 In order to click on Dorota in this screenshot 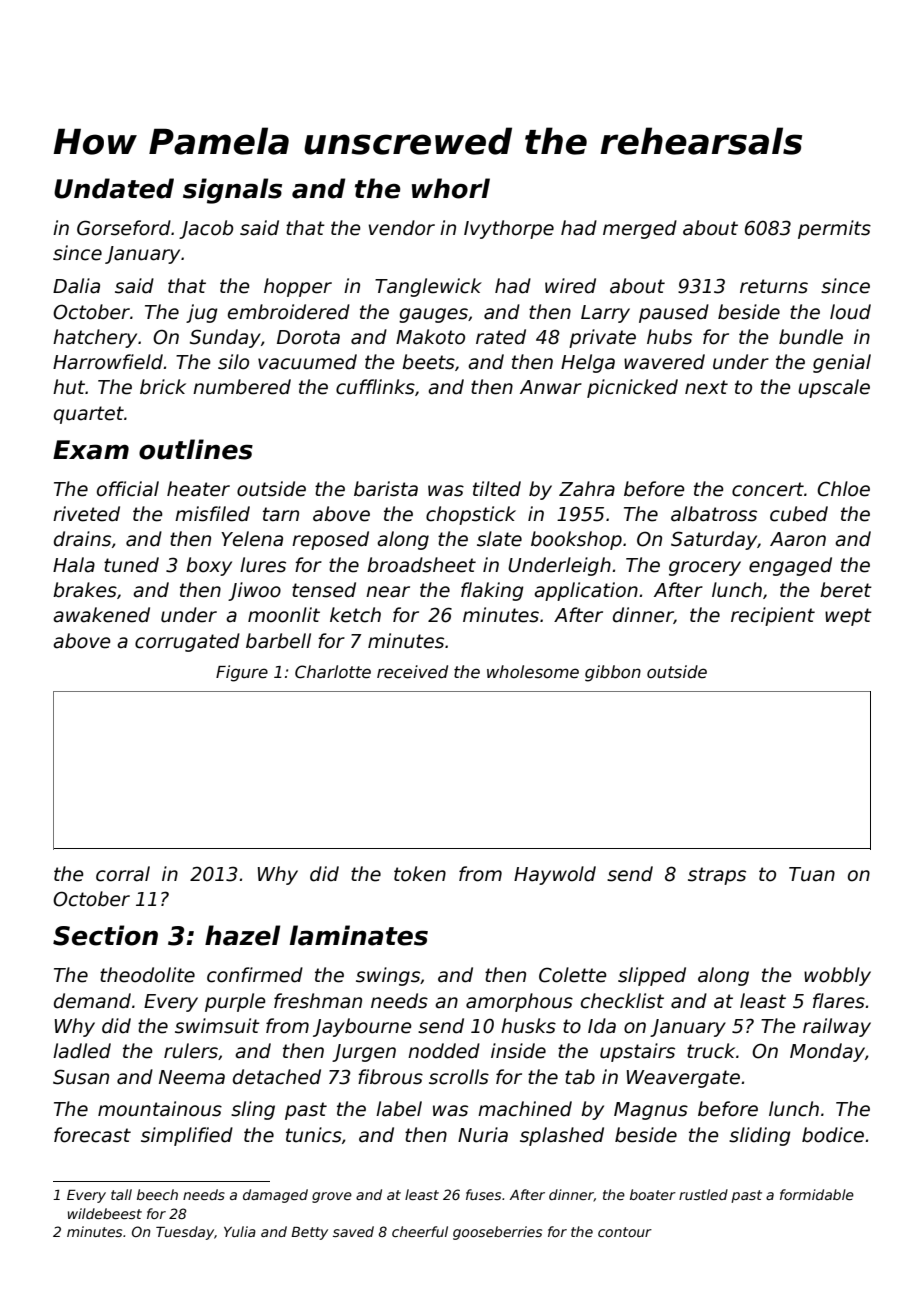, I will do `click(308, 337)`.
